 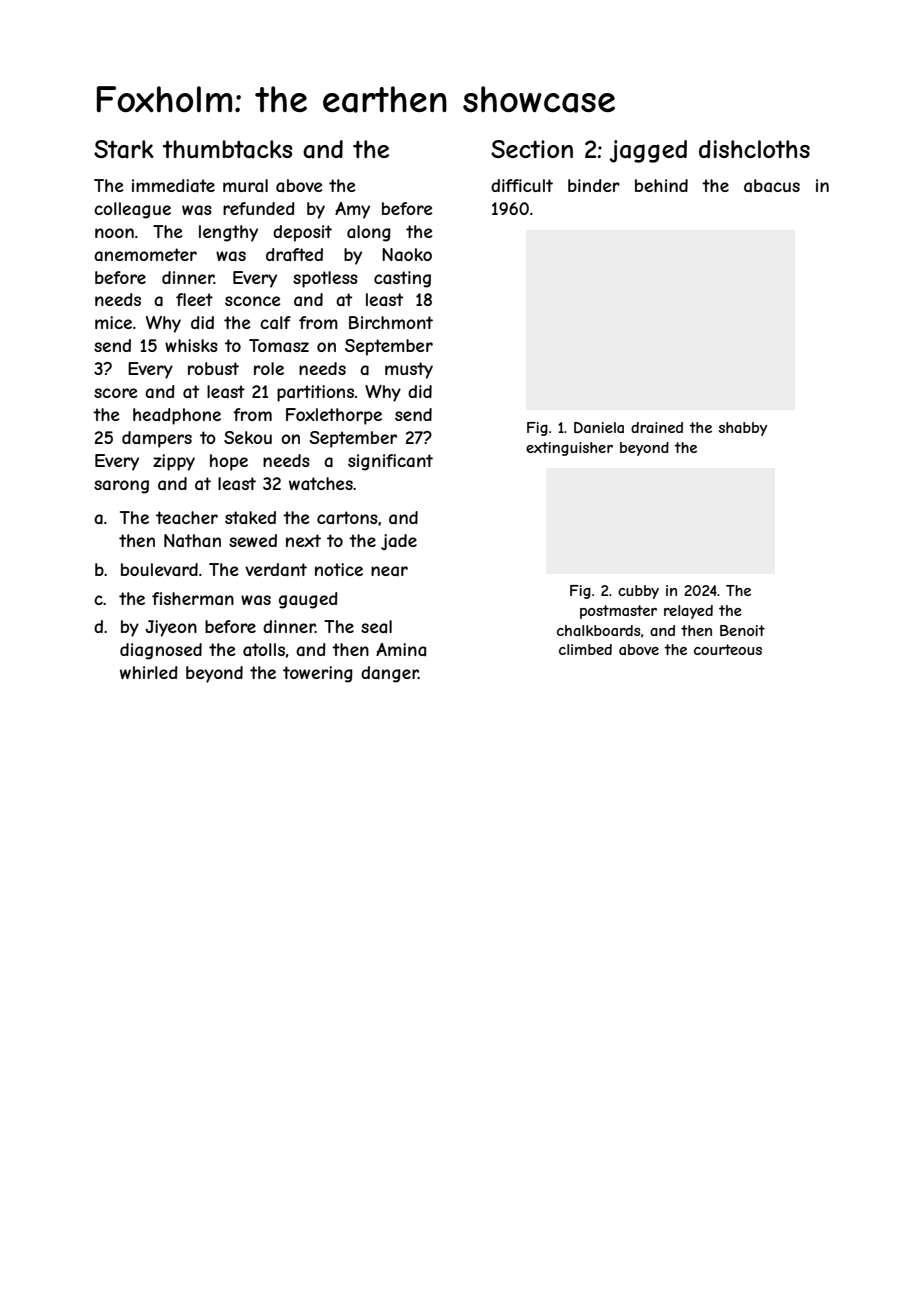 I want to click on musty, so click(x=409, y=370).
